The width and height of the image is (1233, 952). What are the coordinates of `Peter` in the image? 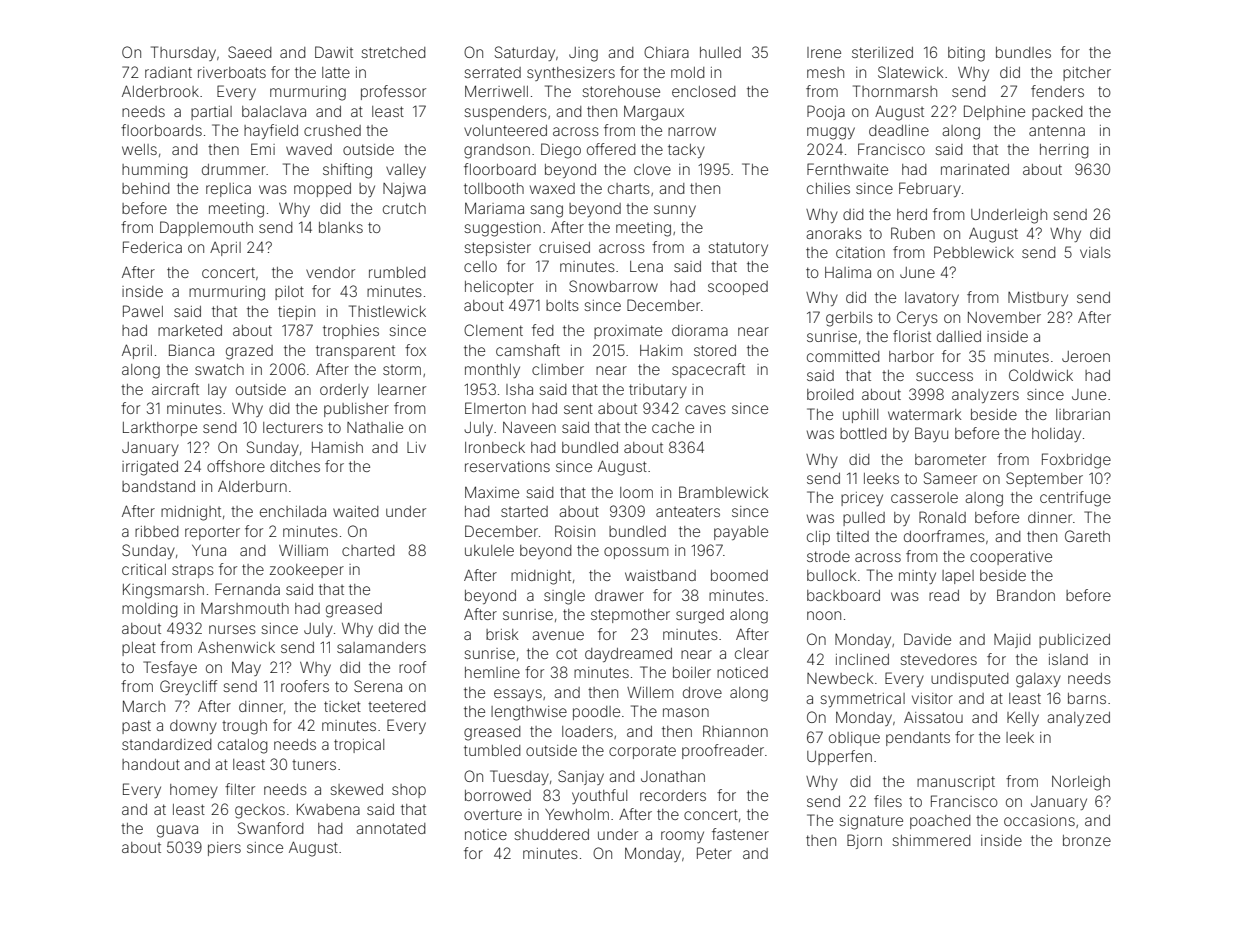 It's located at (714, 853).
